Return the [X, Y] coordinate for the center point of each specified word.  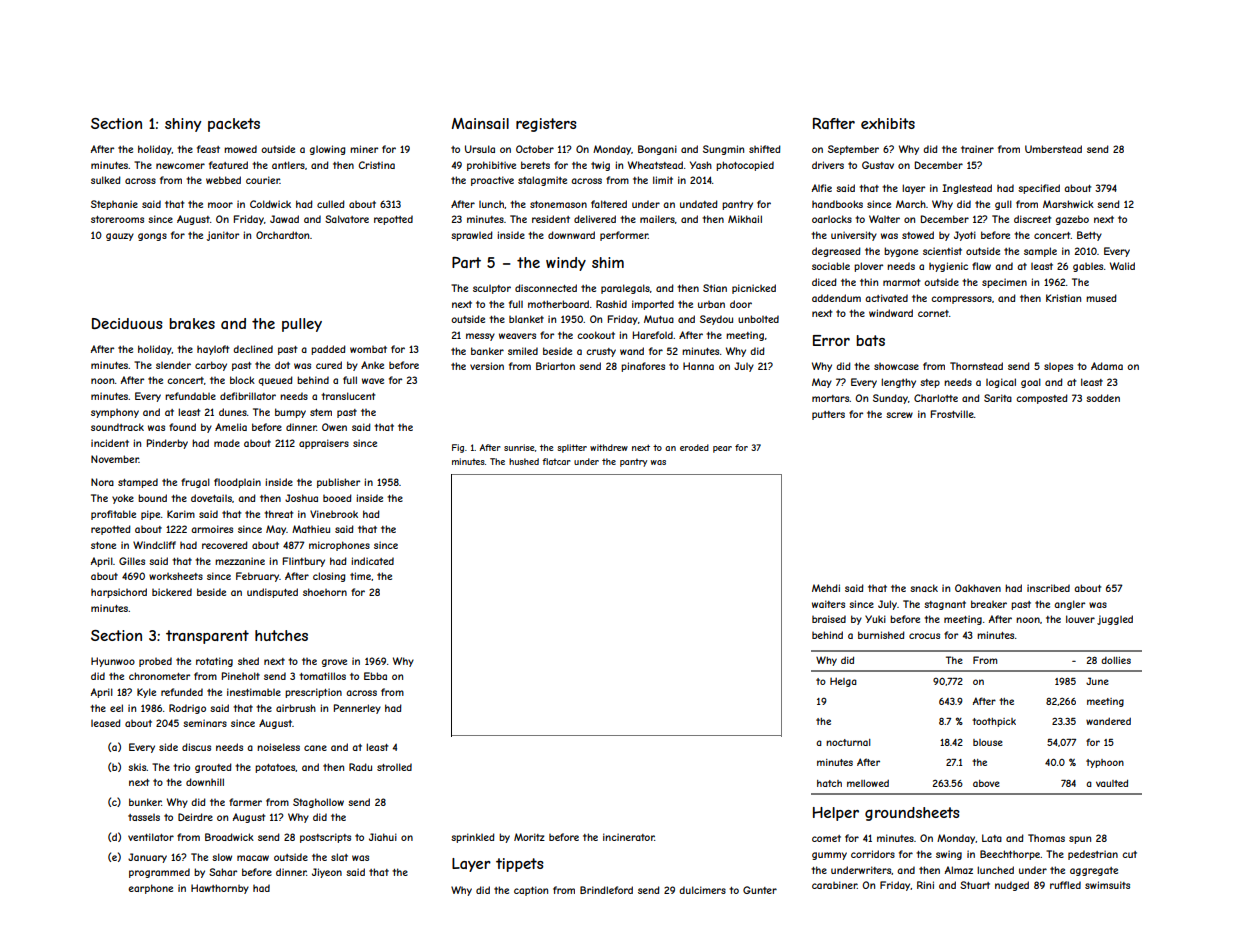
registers [546, 125]
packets [234, 125]
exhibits [888, 123]
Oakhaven [978, 588]
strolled [394, 767]
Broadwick [229, 837]
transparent [207, 637]
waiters [828, 604]
